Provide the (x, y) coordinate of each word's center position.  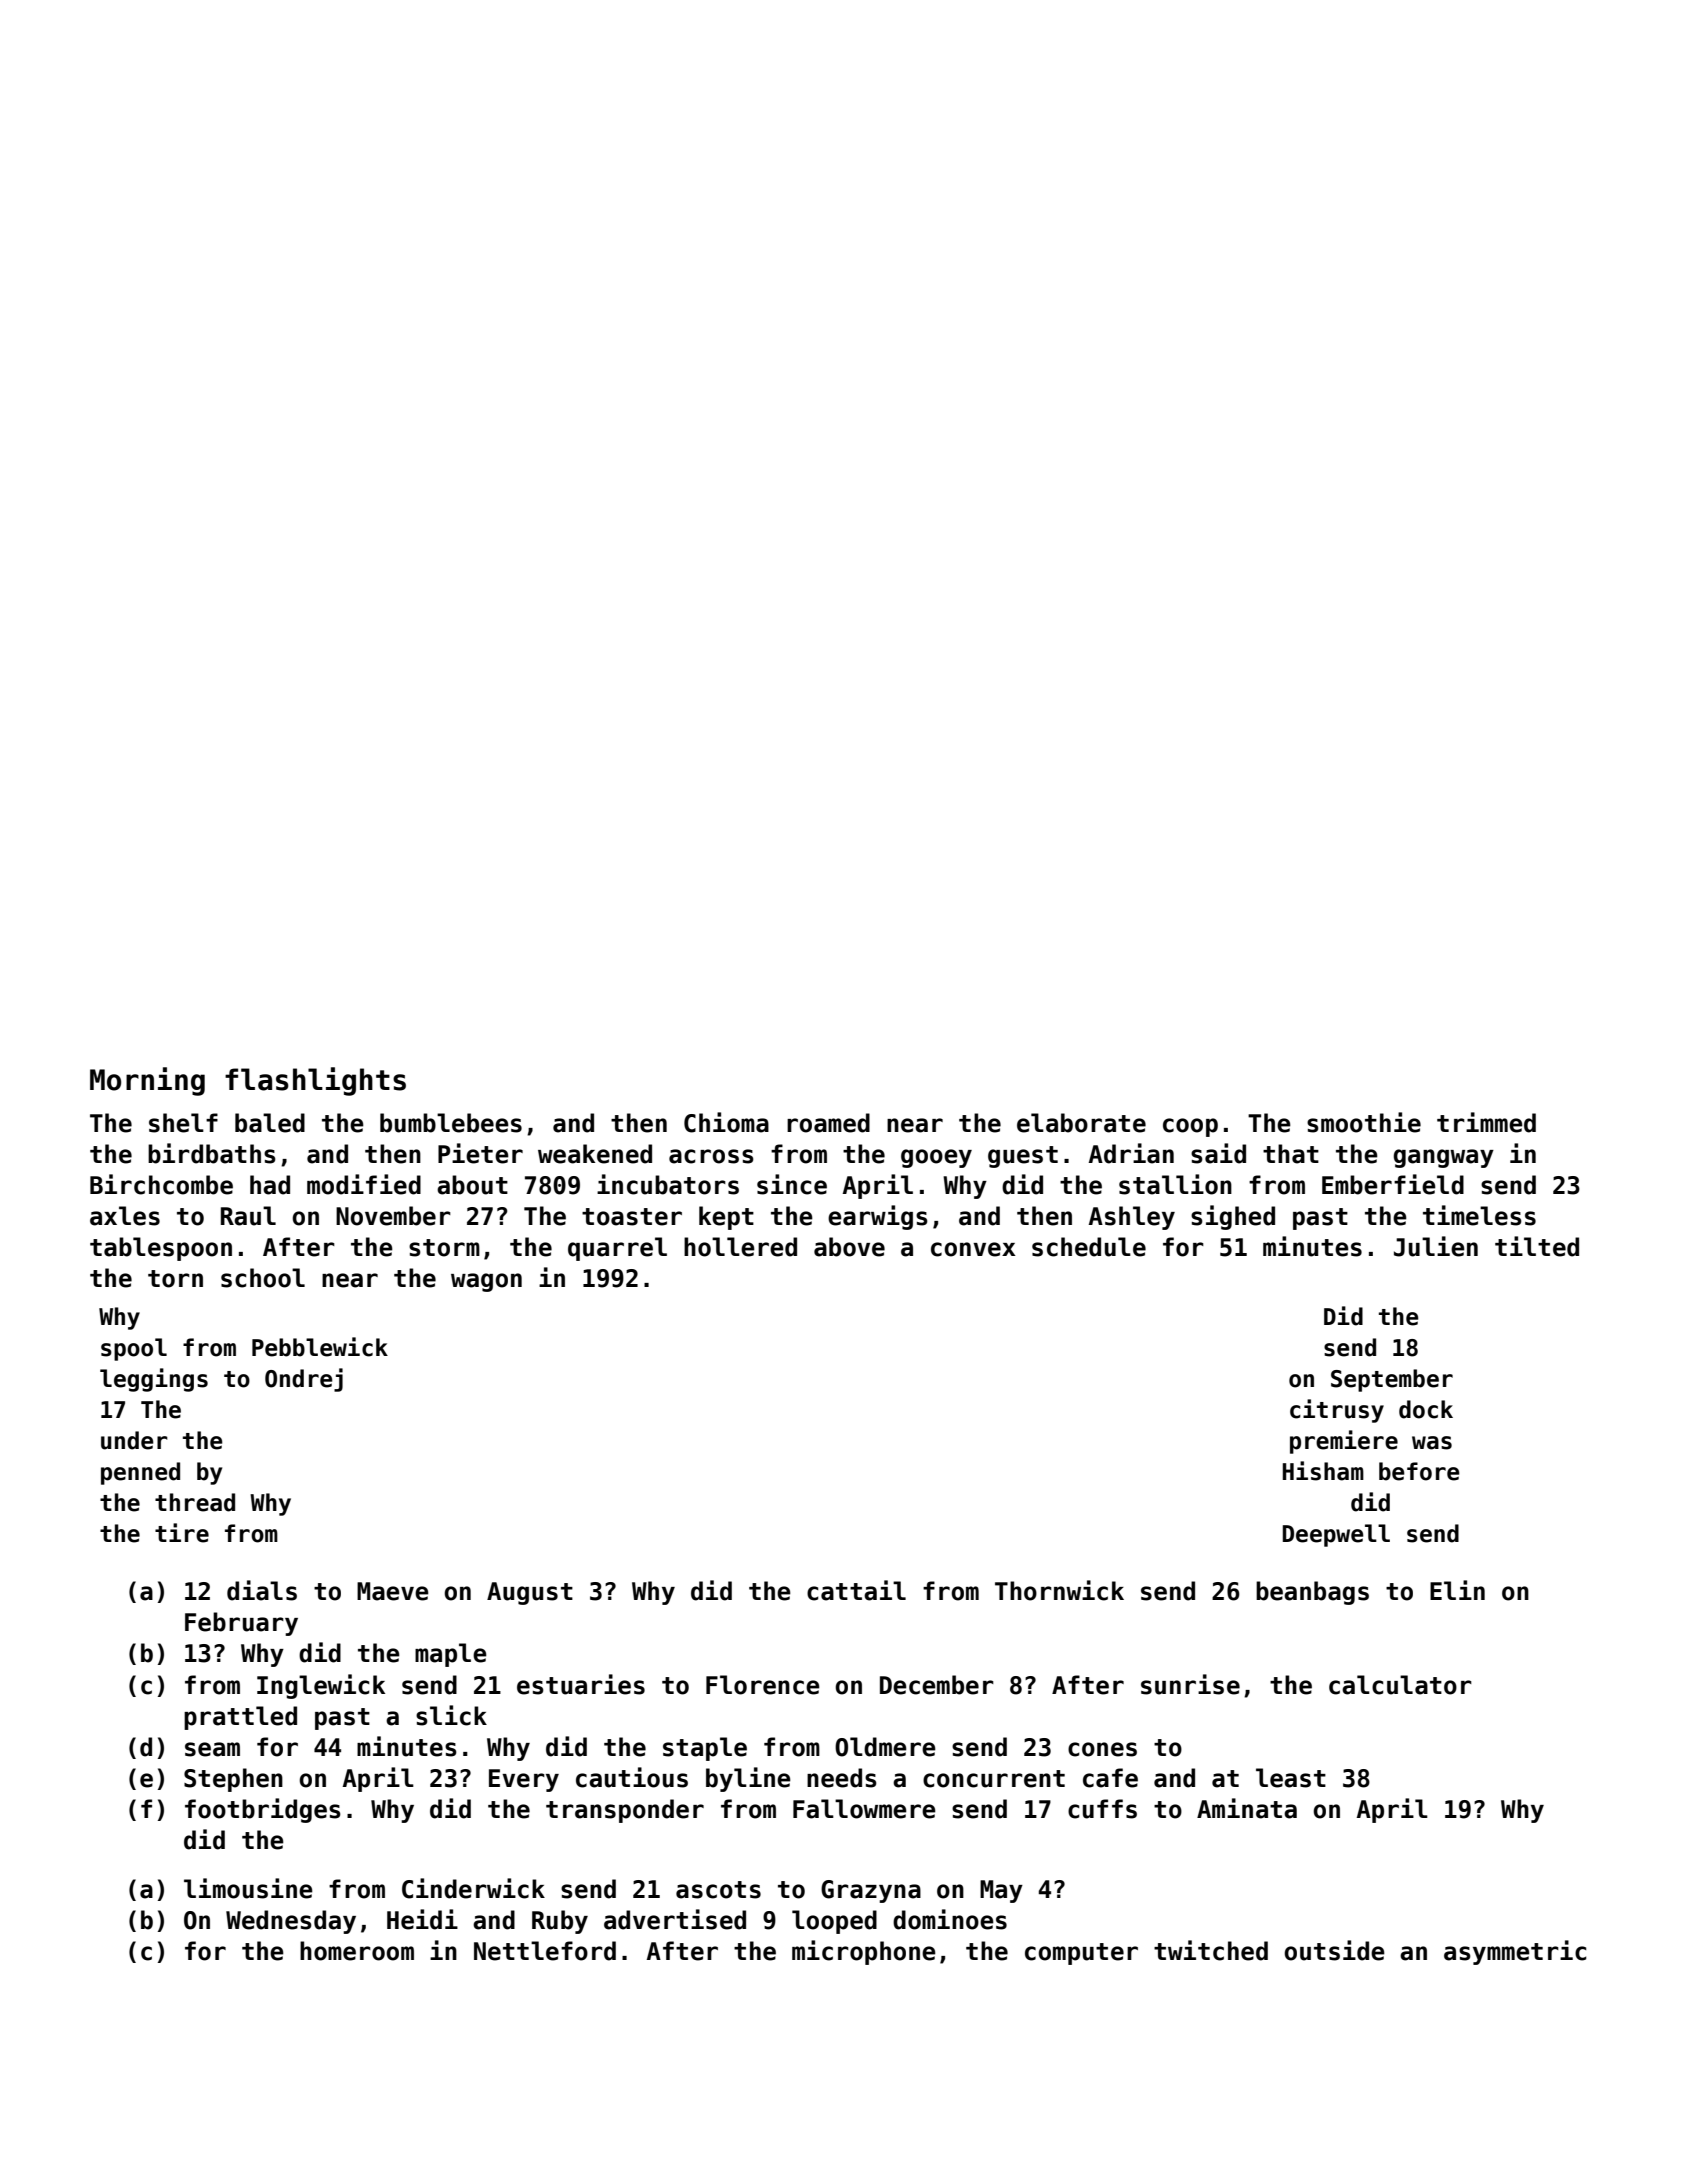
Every (524, 1780)
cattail (856, 1590)
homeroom (357, 1951)
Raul (248, 1216)
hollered (740, 1247)
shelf (183, 1123)
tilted (1537, 1246)
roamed (828, 1123)
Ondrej (304, 1380)
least (1291, 1778)
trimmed (1486, 1122)
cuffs (1102, 1809)
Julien (1436, 1246)
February (241, 1624)
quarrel (617, 1249)
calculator (1400, 1685)
